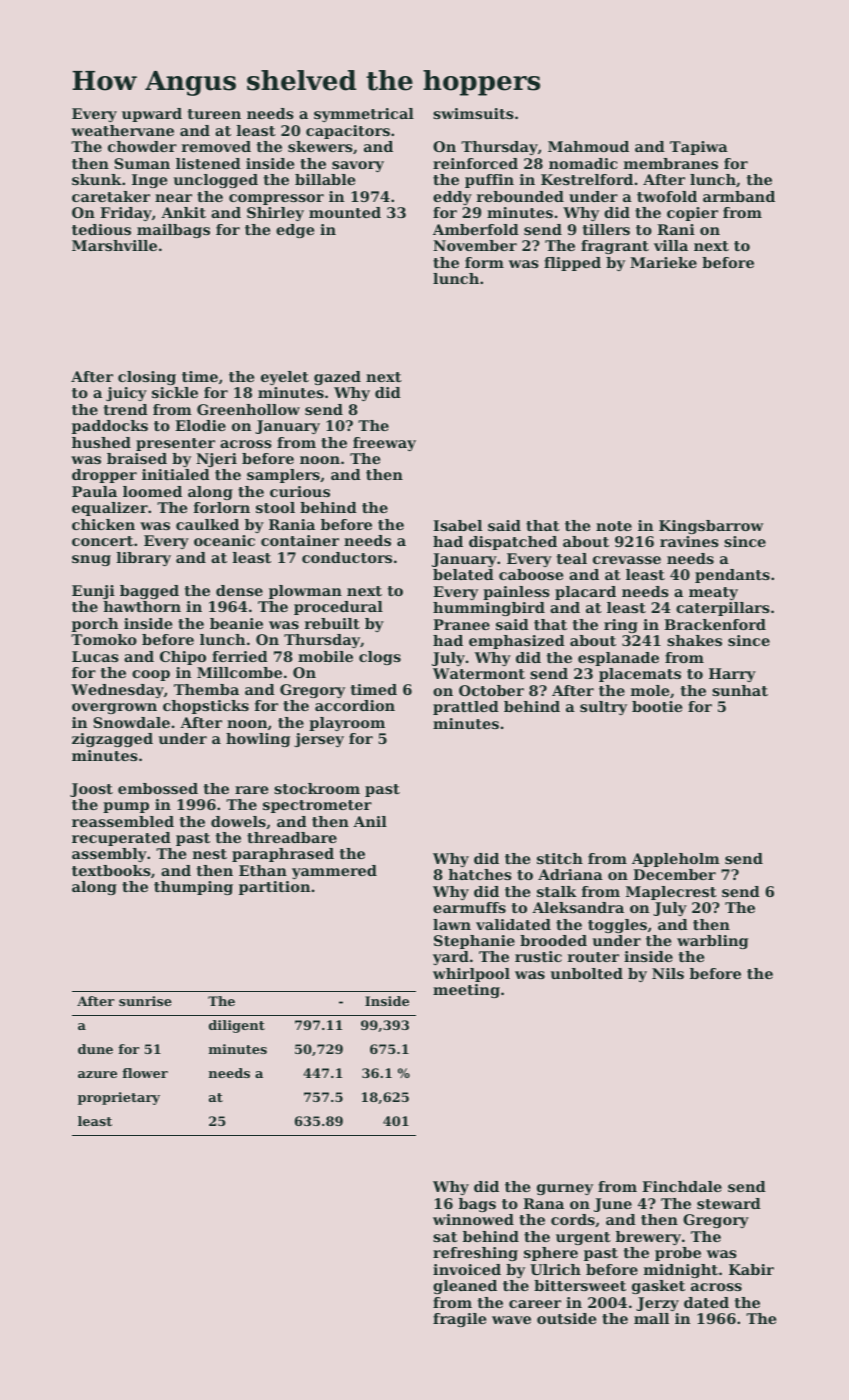 The width and height of the screenshot is (849, 1400). I want to click on weathervane, so click(122, 130).
